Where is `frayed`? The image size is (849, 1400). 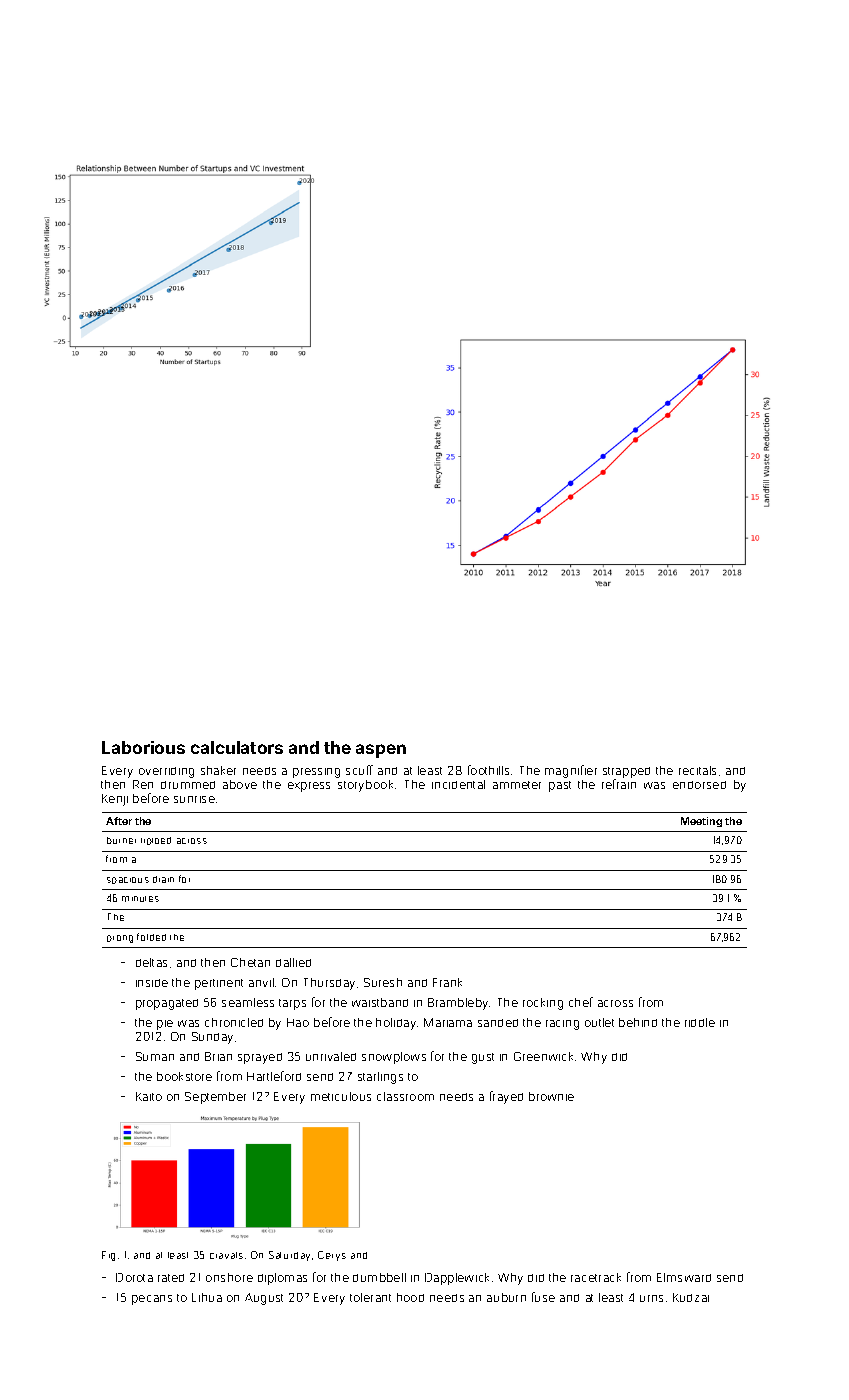 frayed is located at coordinates (506, 1097).
